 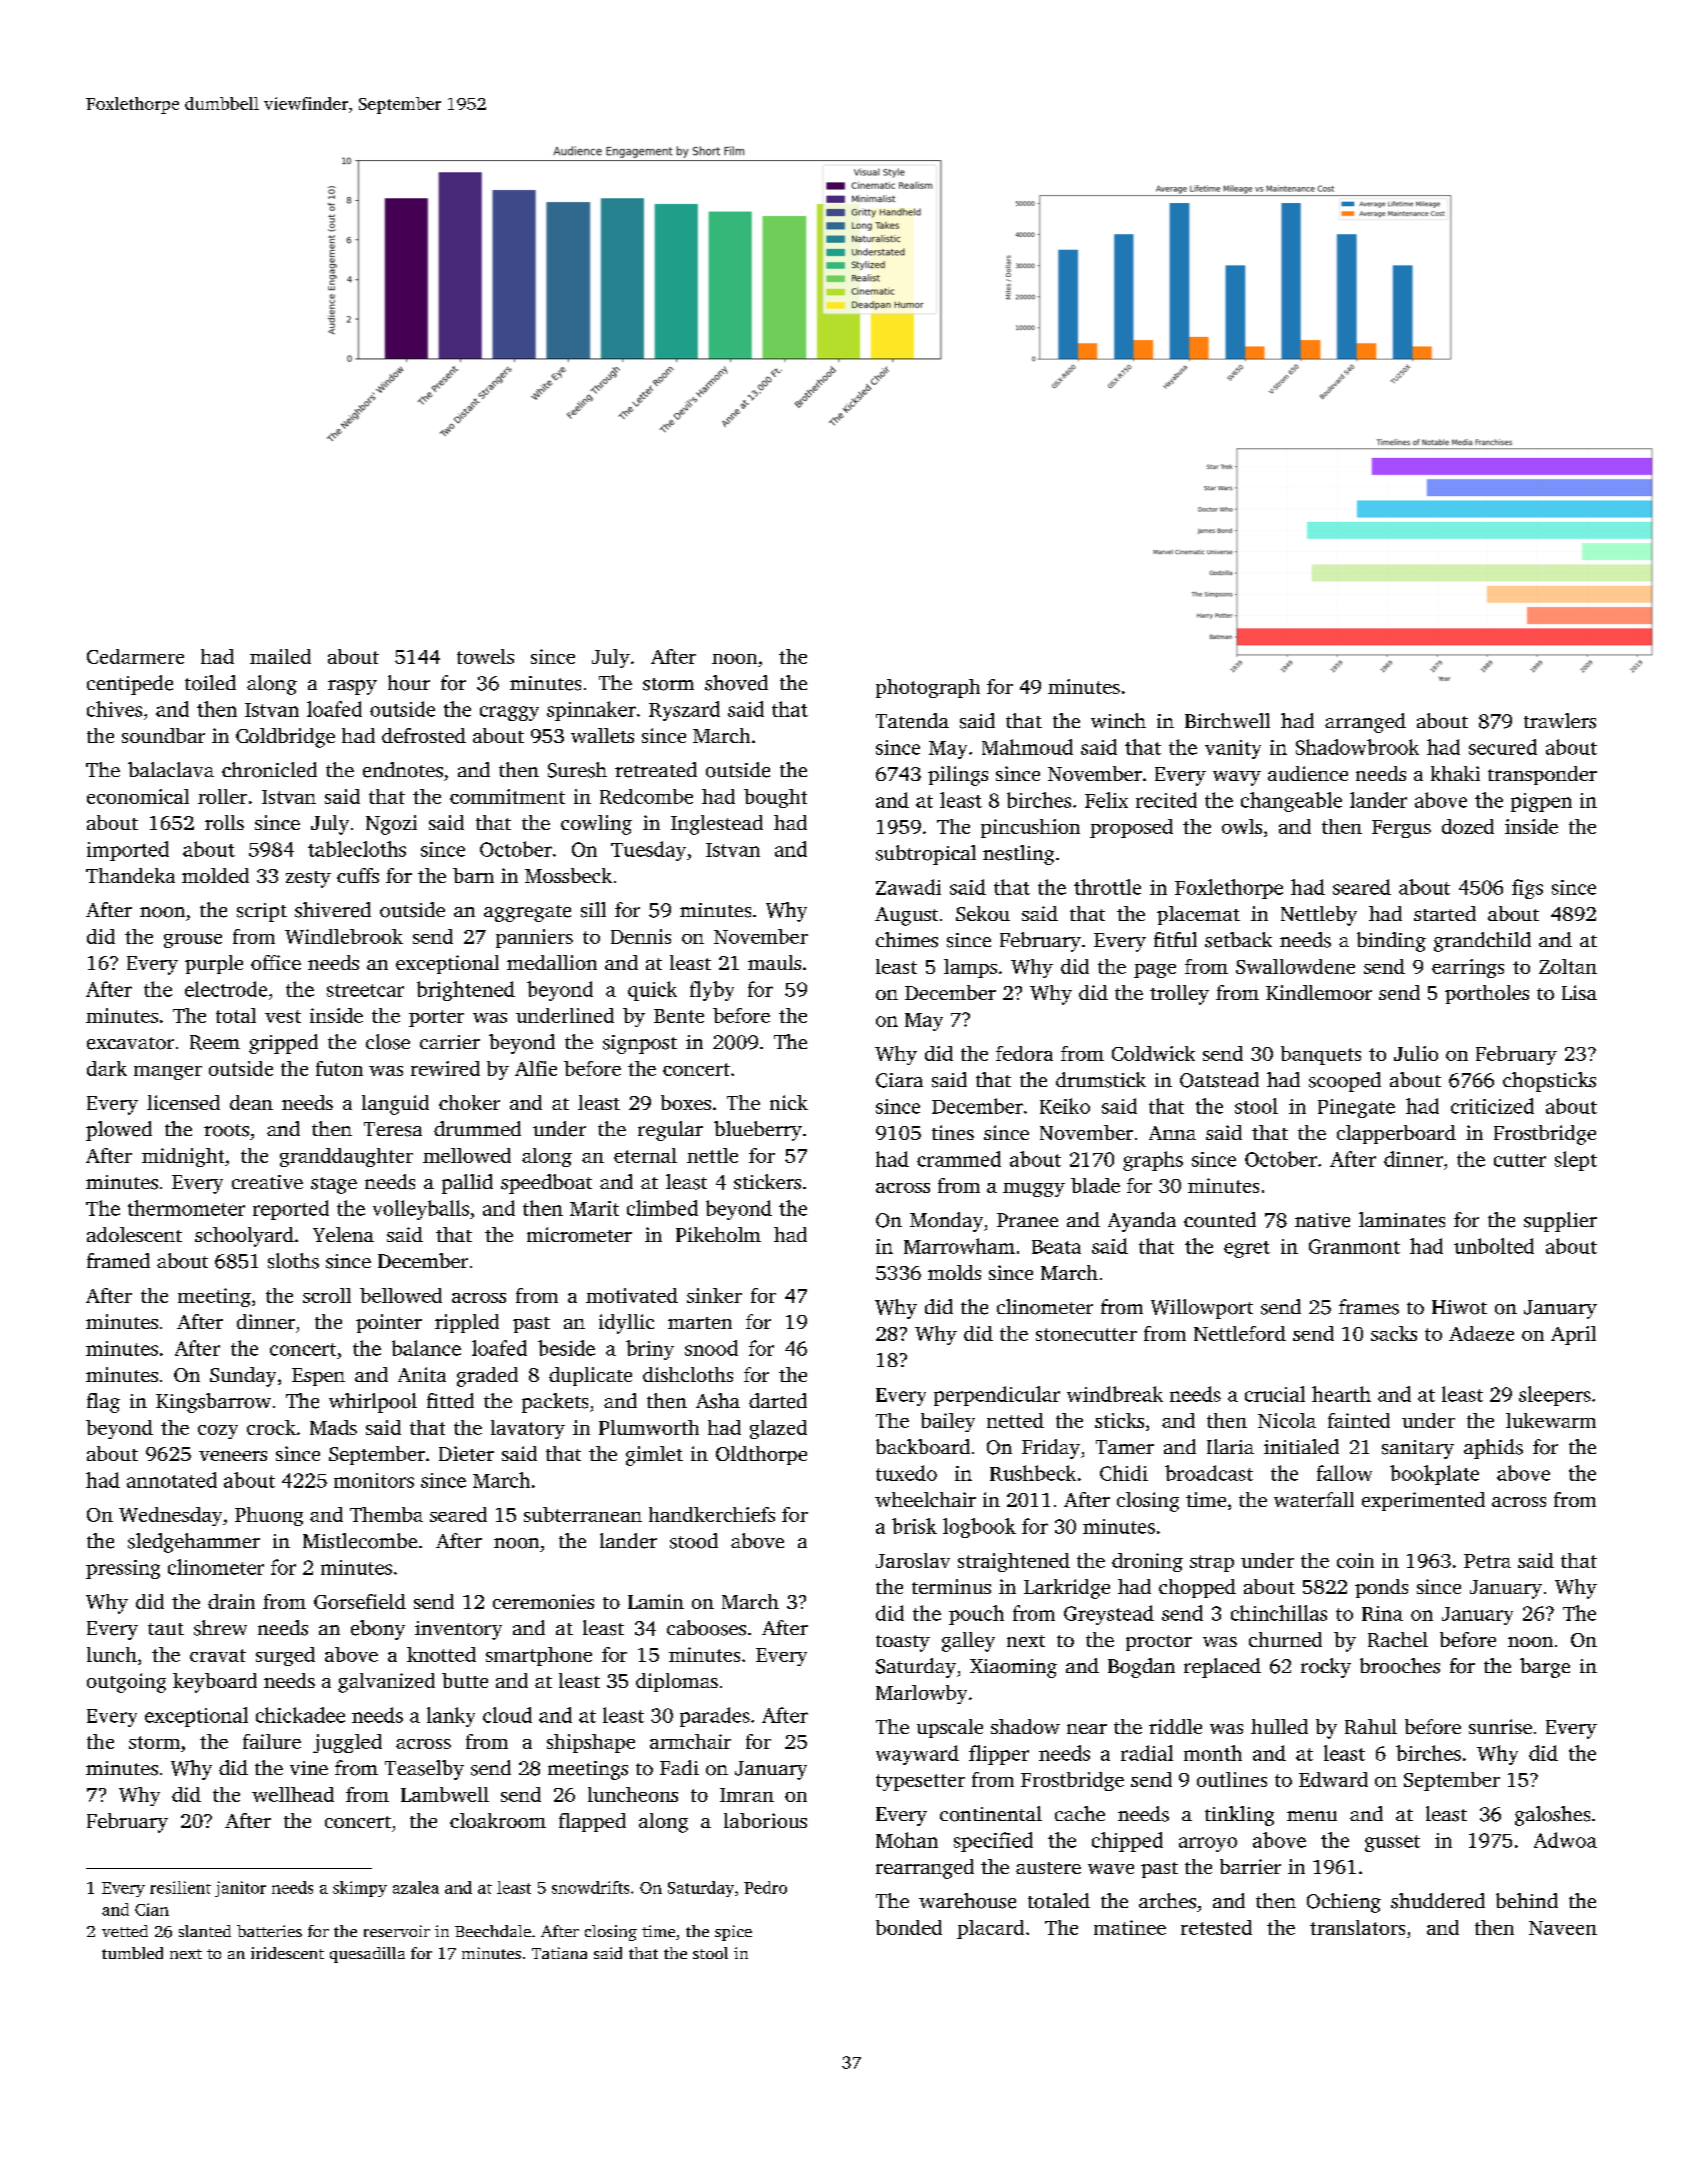 I want to click on chopped, so click(x=1197, y=1588).
